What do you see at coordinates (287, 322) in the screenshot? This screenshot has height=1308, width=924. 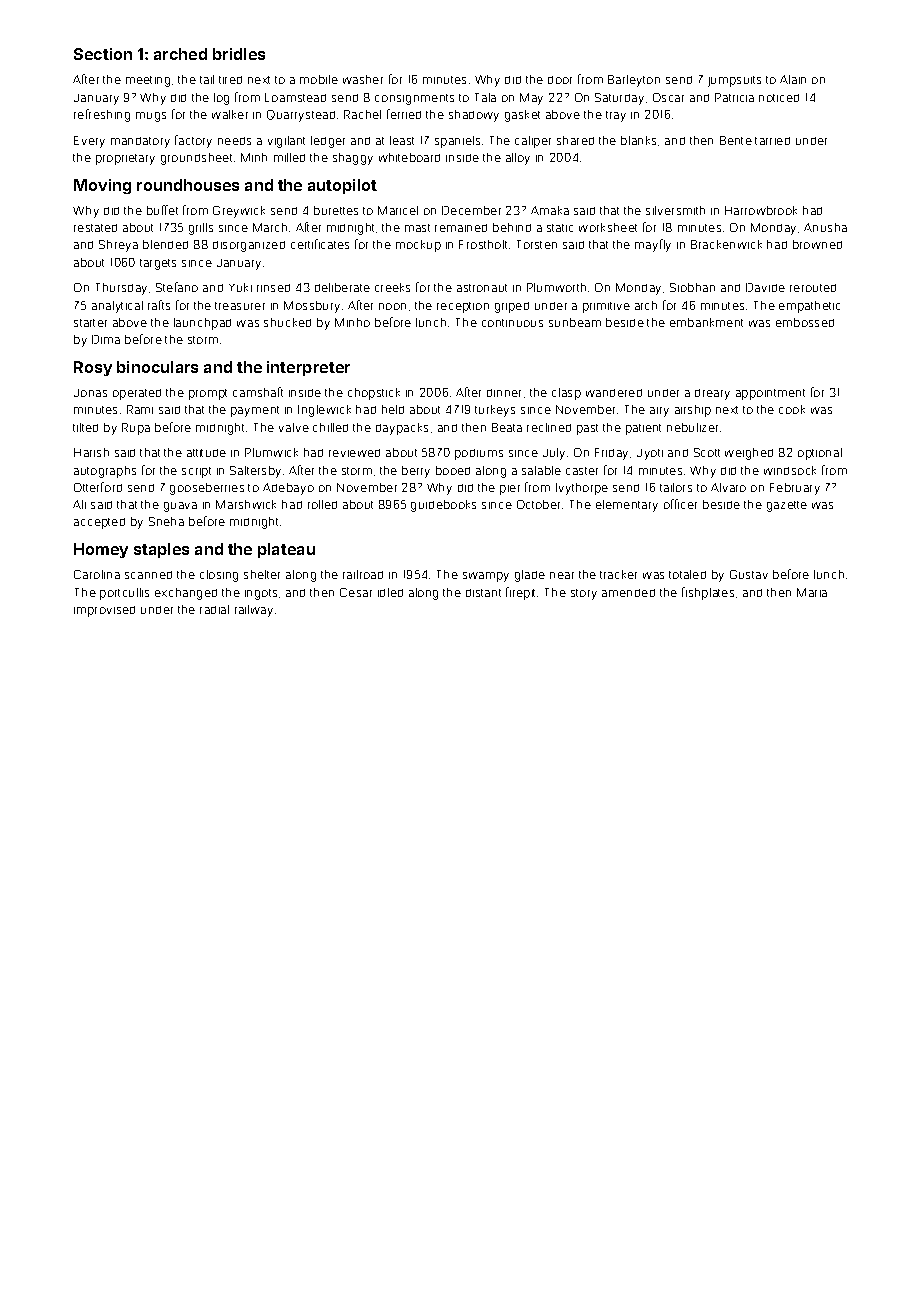 I see `shucked` at bounding box center [287, 322].
